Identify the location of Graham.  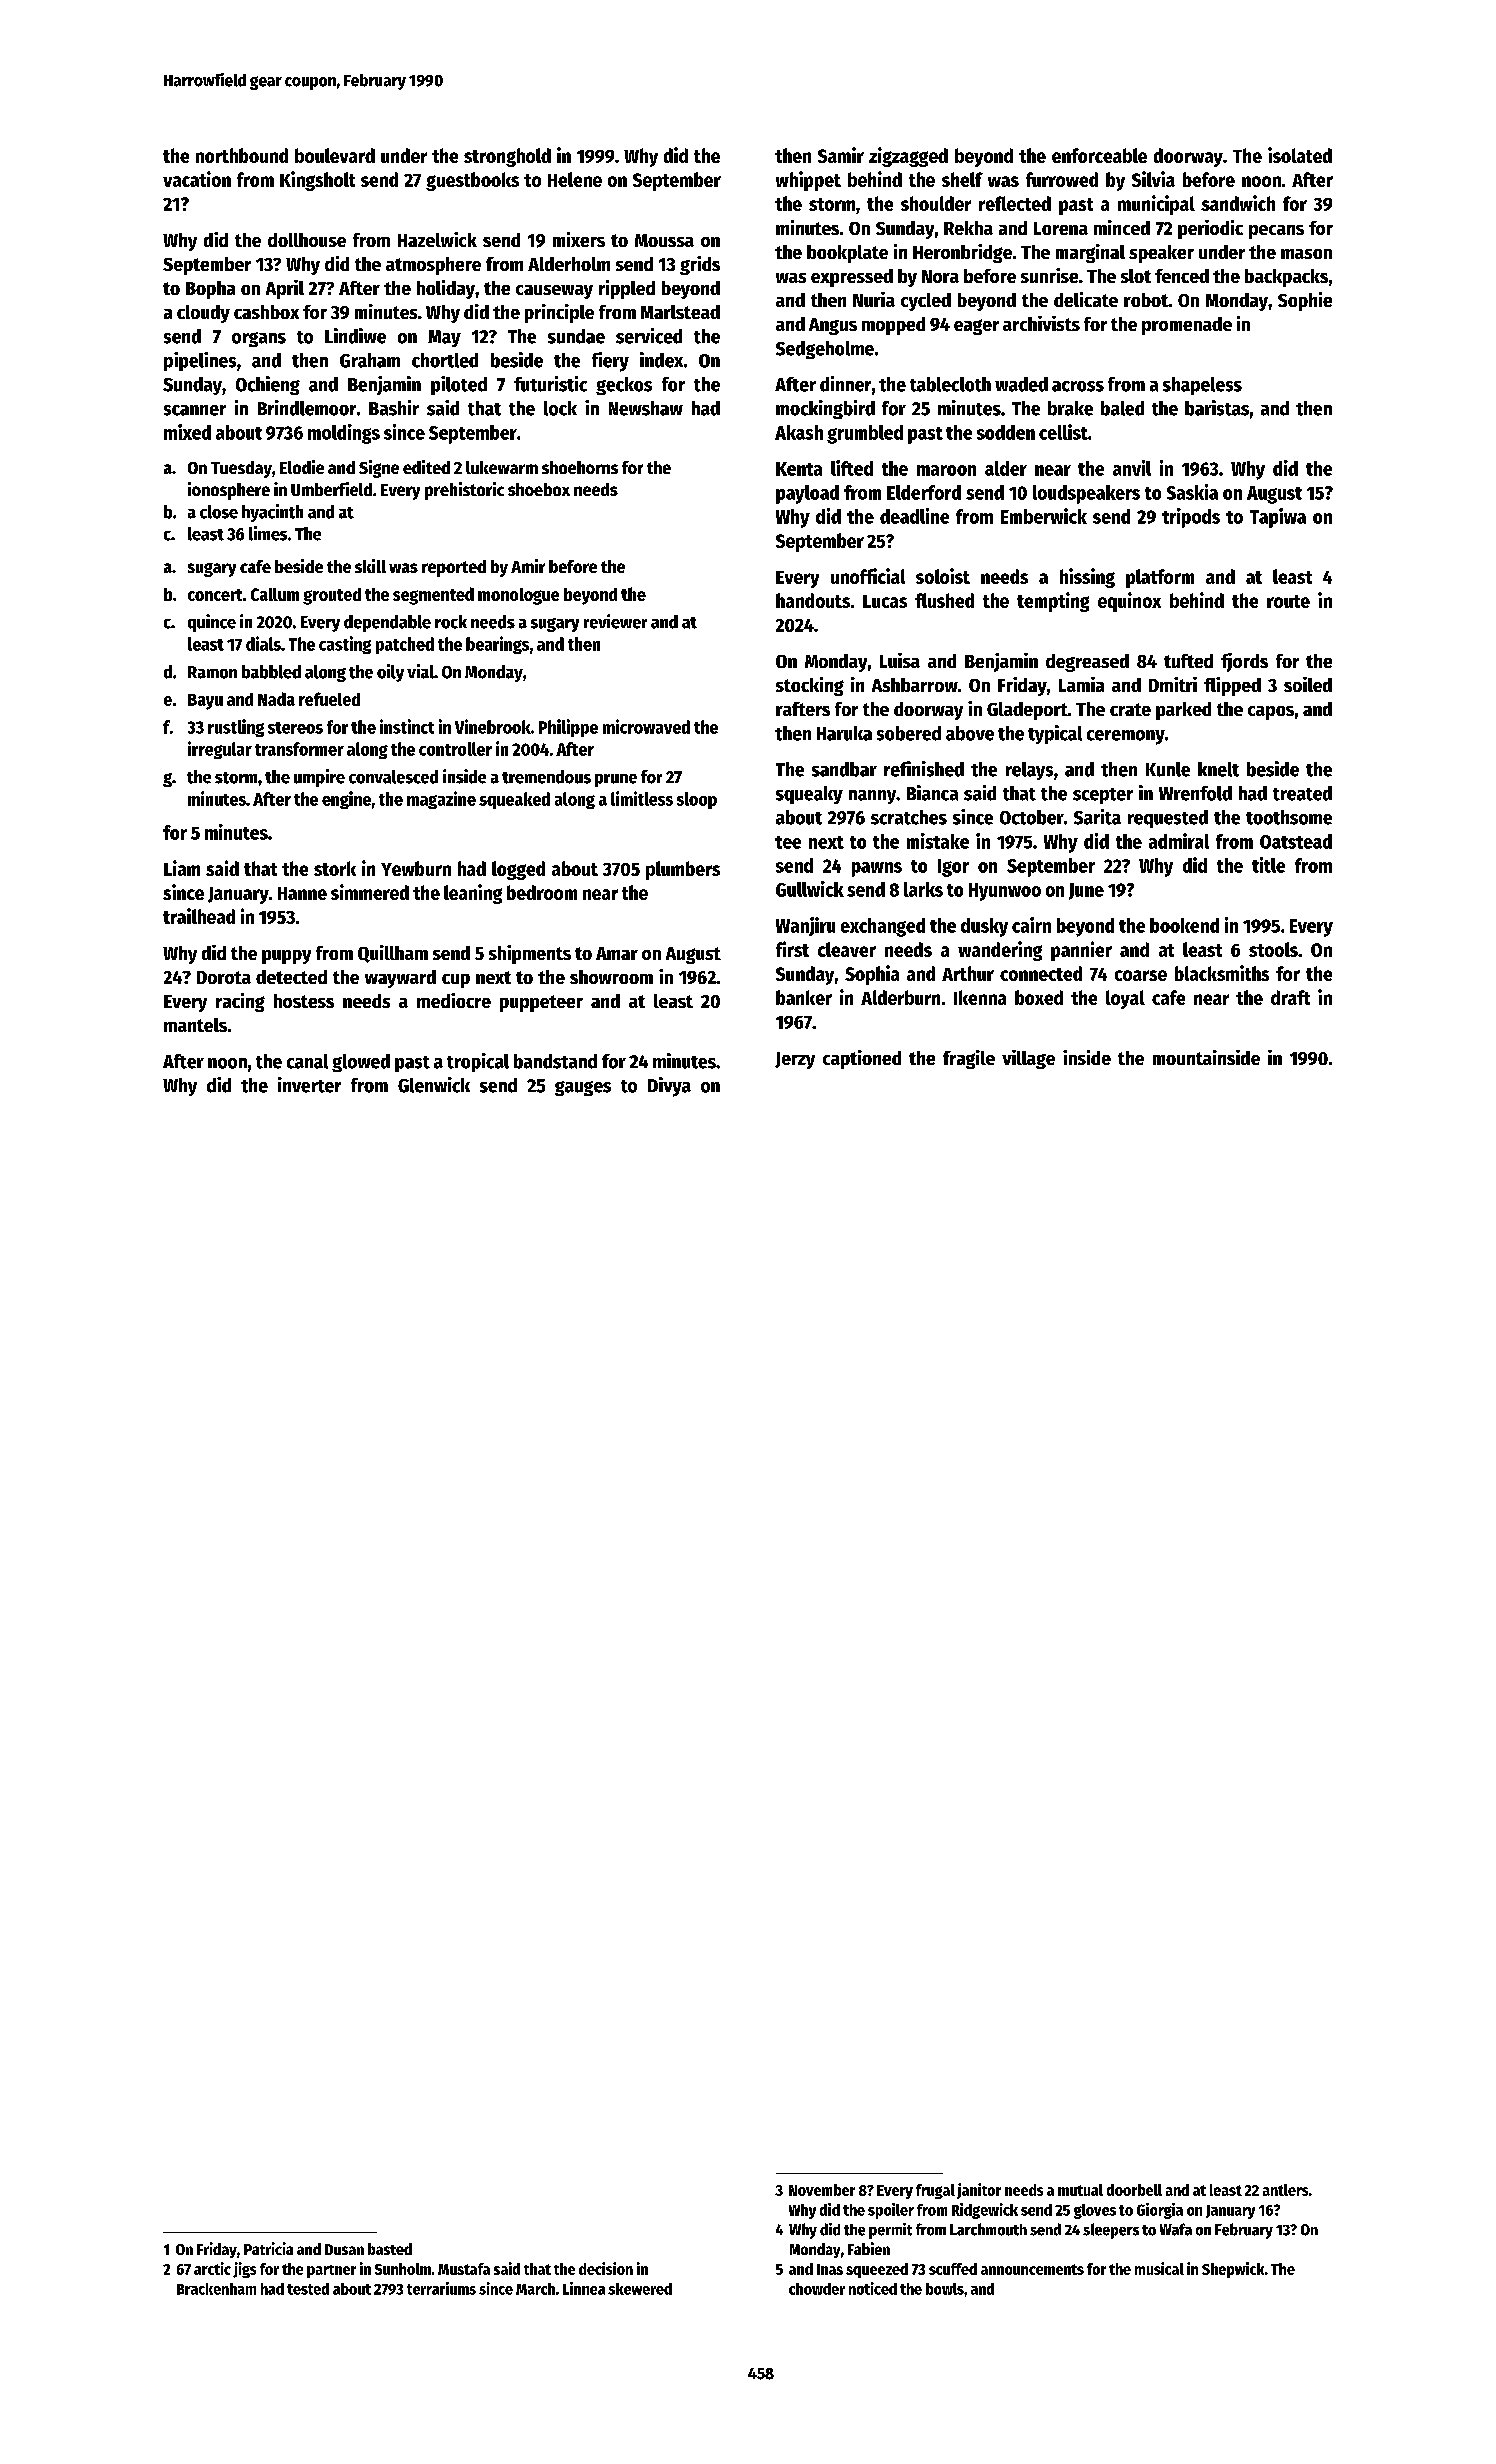
(370, 360).
